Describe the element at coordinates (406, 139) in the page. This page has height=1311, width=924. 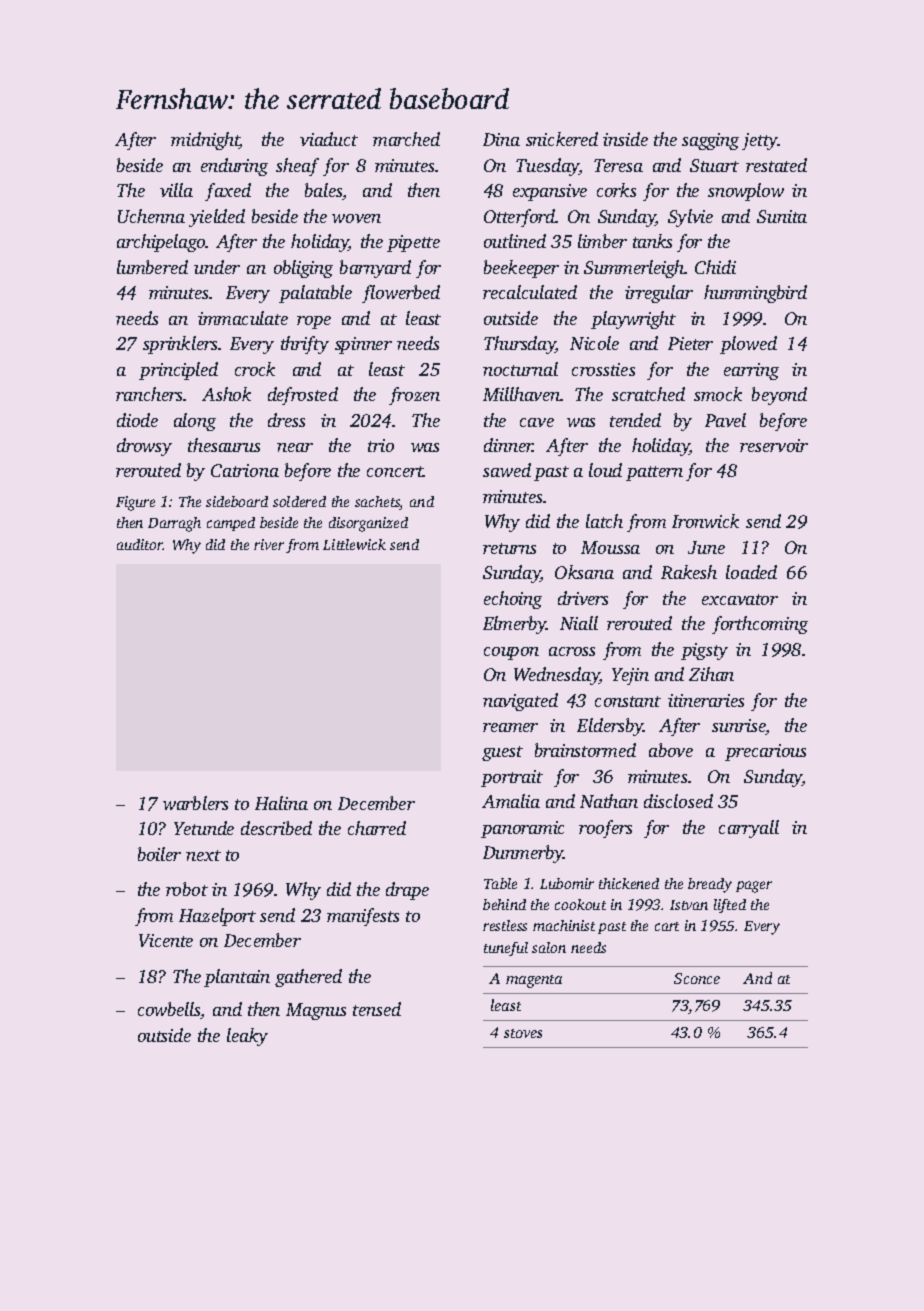
I see `marched` at that location.
